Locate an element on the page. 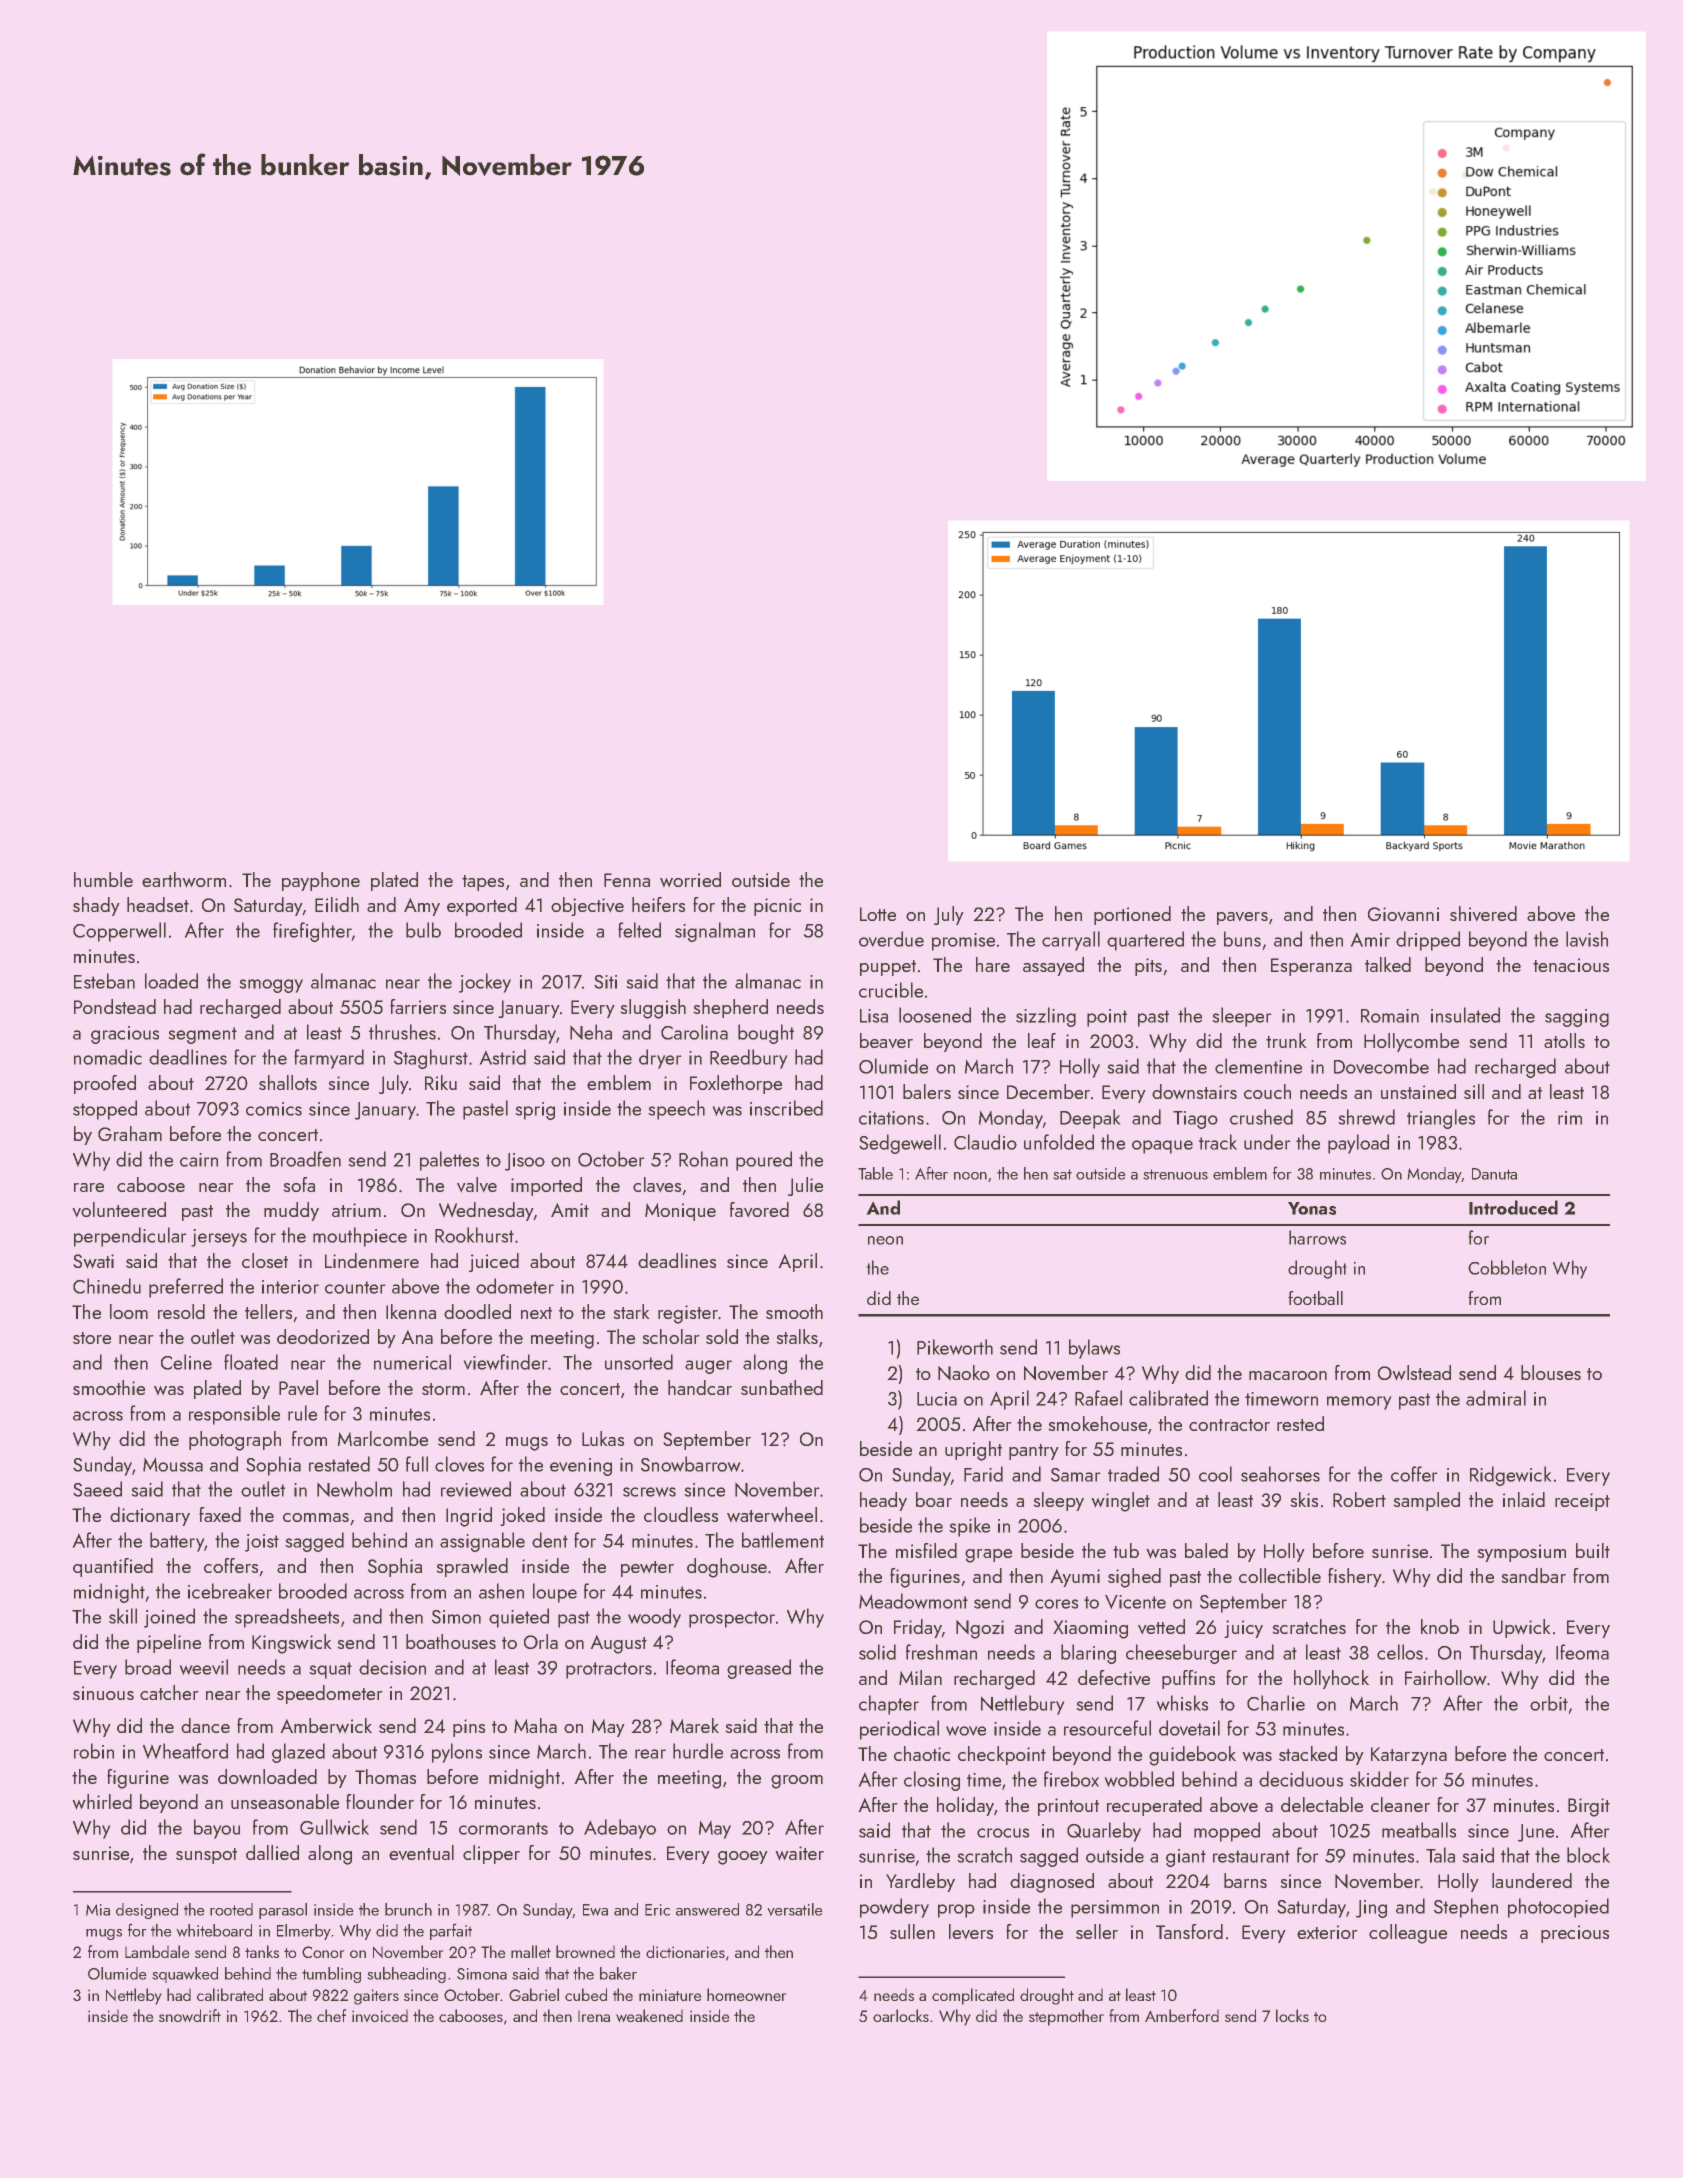 The width and height of the page is (1683, 2178). Dovecombe is located at coordinates (1381, 1066).
